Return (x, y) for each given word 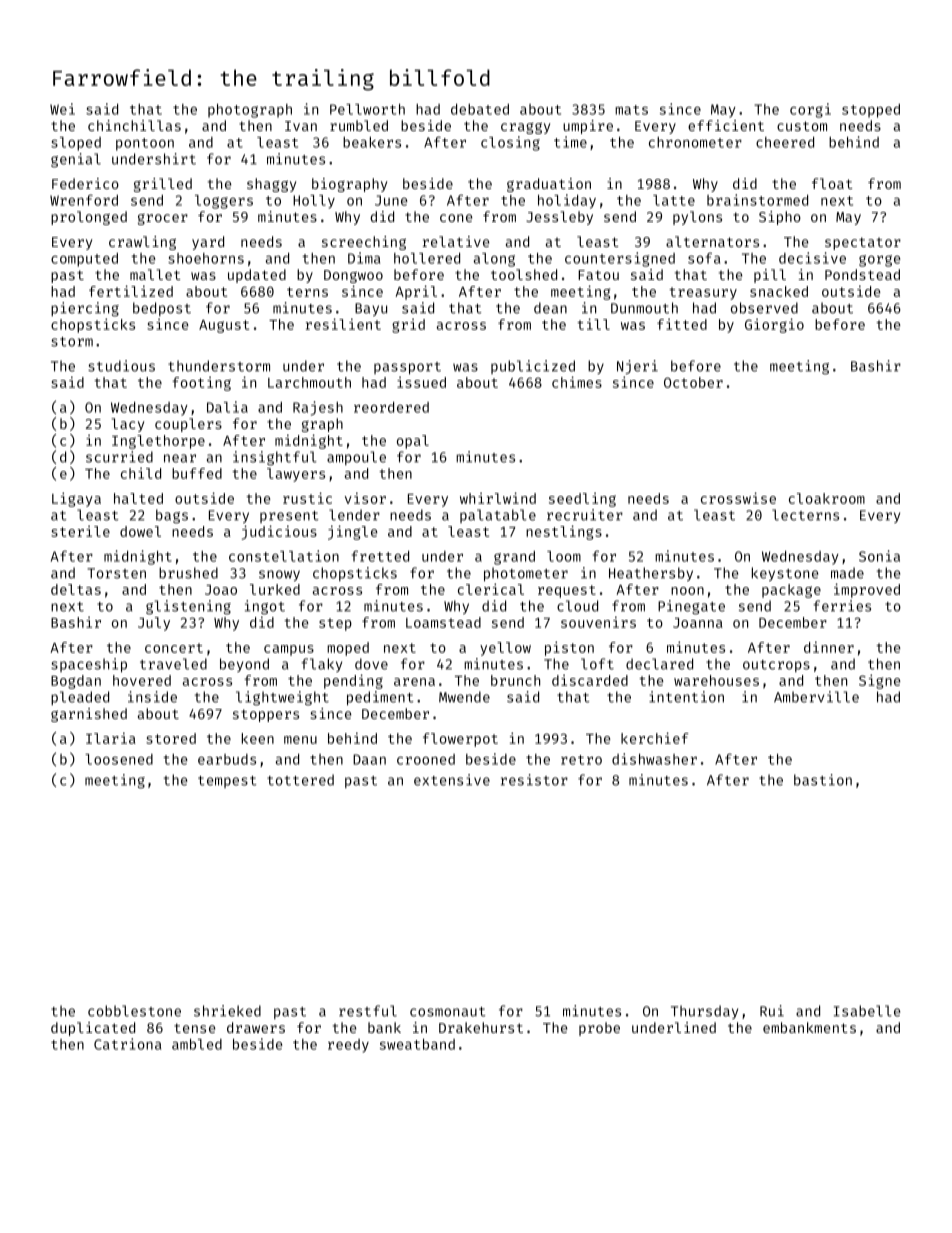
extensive (452, 780)
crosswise (738, 498)
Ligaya (76, 499)
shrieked (227, 1011)
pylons (697, 218)
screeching (364, 243)
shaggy (271, 185)
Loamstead (443, 622)
